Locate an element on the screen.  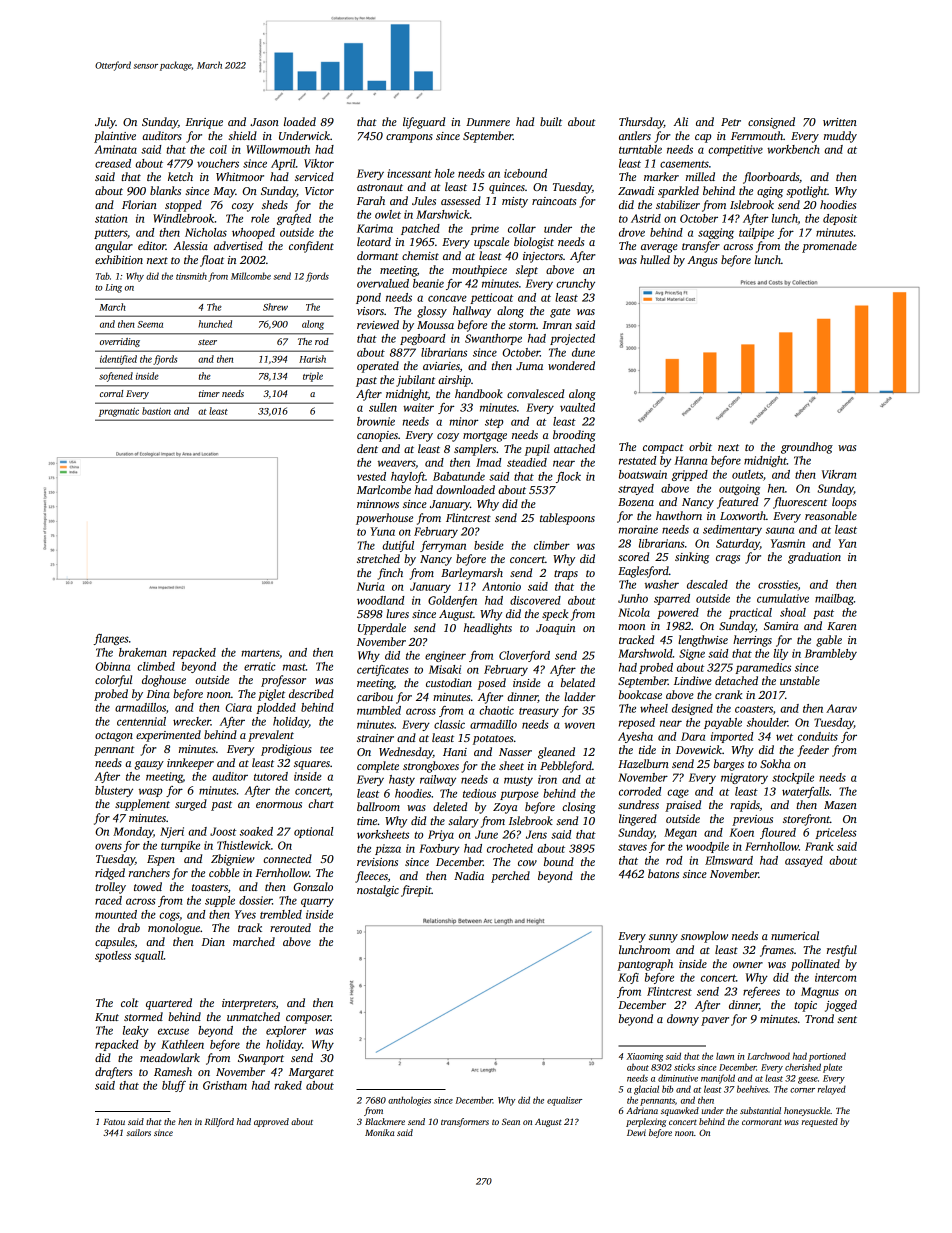
Monika is located at coordinates (379, 1132).
